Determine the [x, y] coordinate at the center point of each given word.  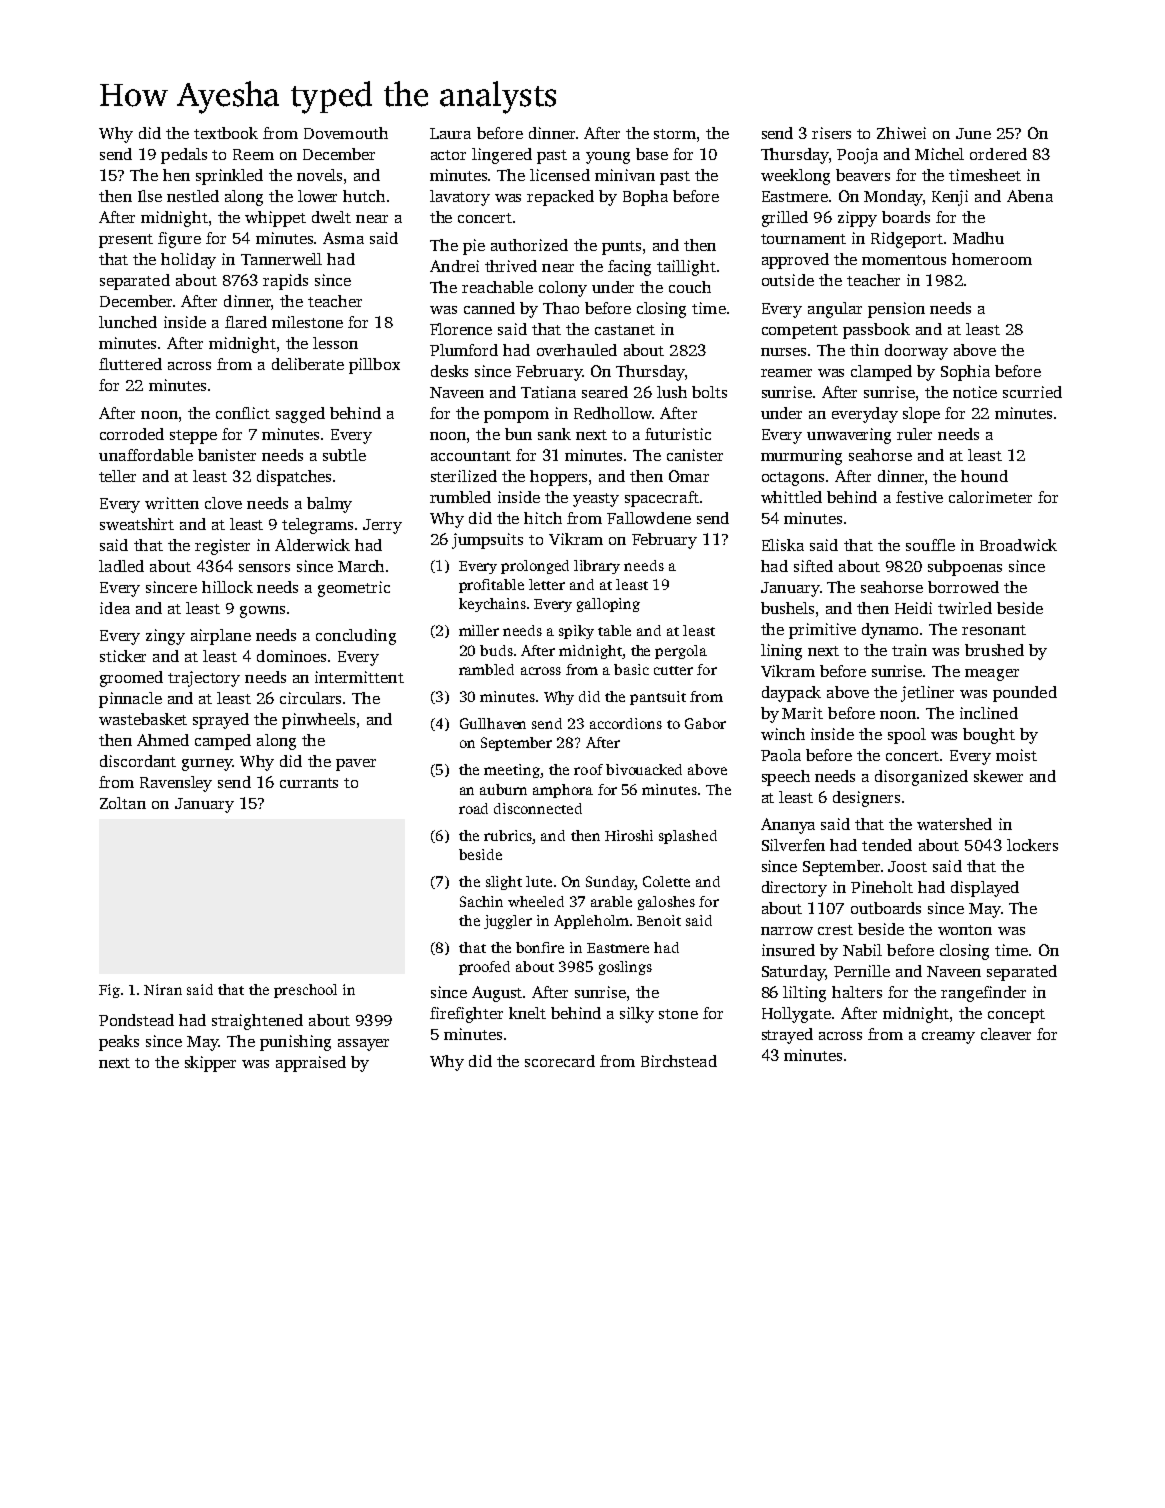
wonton [965, 930]
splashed [688, 837]
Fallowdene [649, 518]
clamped [881, 373]
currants [309, 783]
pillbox [374, 366]
